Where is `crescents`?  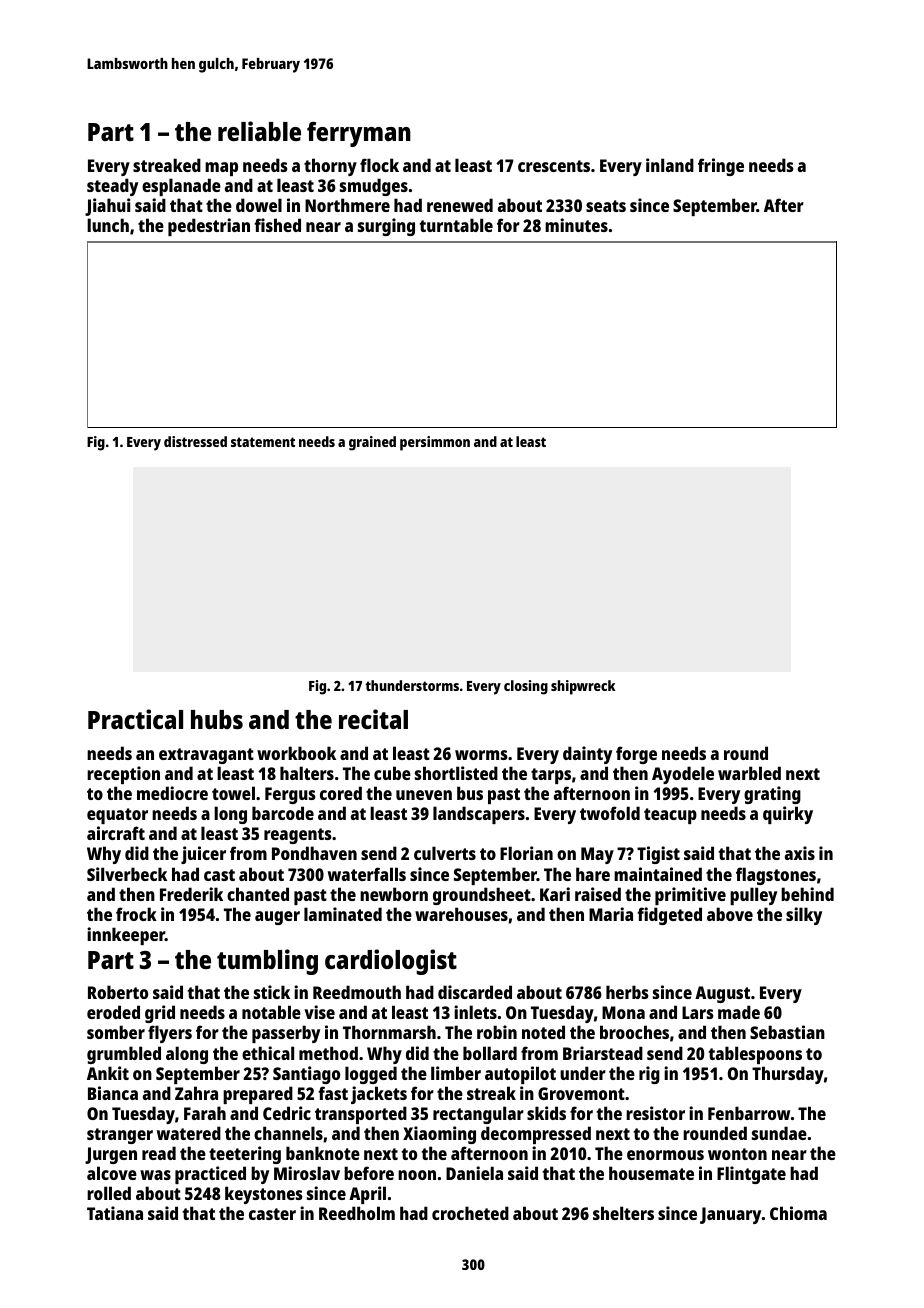 crescents is located at coordinates (554, 166).
